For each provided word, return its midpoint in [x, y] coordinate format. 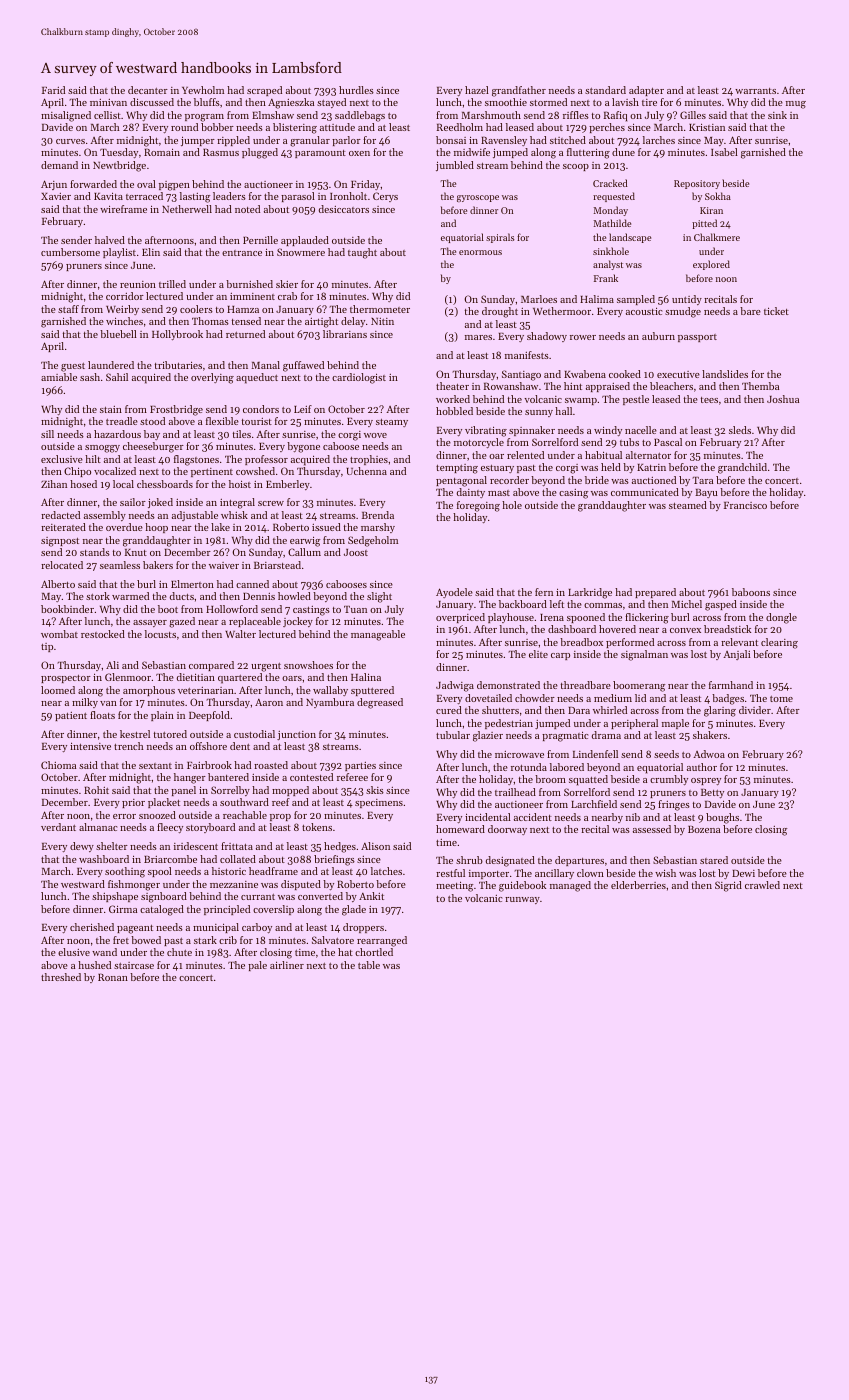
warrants [755, 91]
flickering [647, 618]
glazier [488, 736]
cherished [92, 927]
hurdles [356, 90]
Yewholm [203, 90]
